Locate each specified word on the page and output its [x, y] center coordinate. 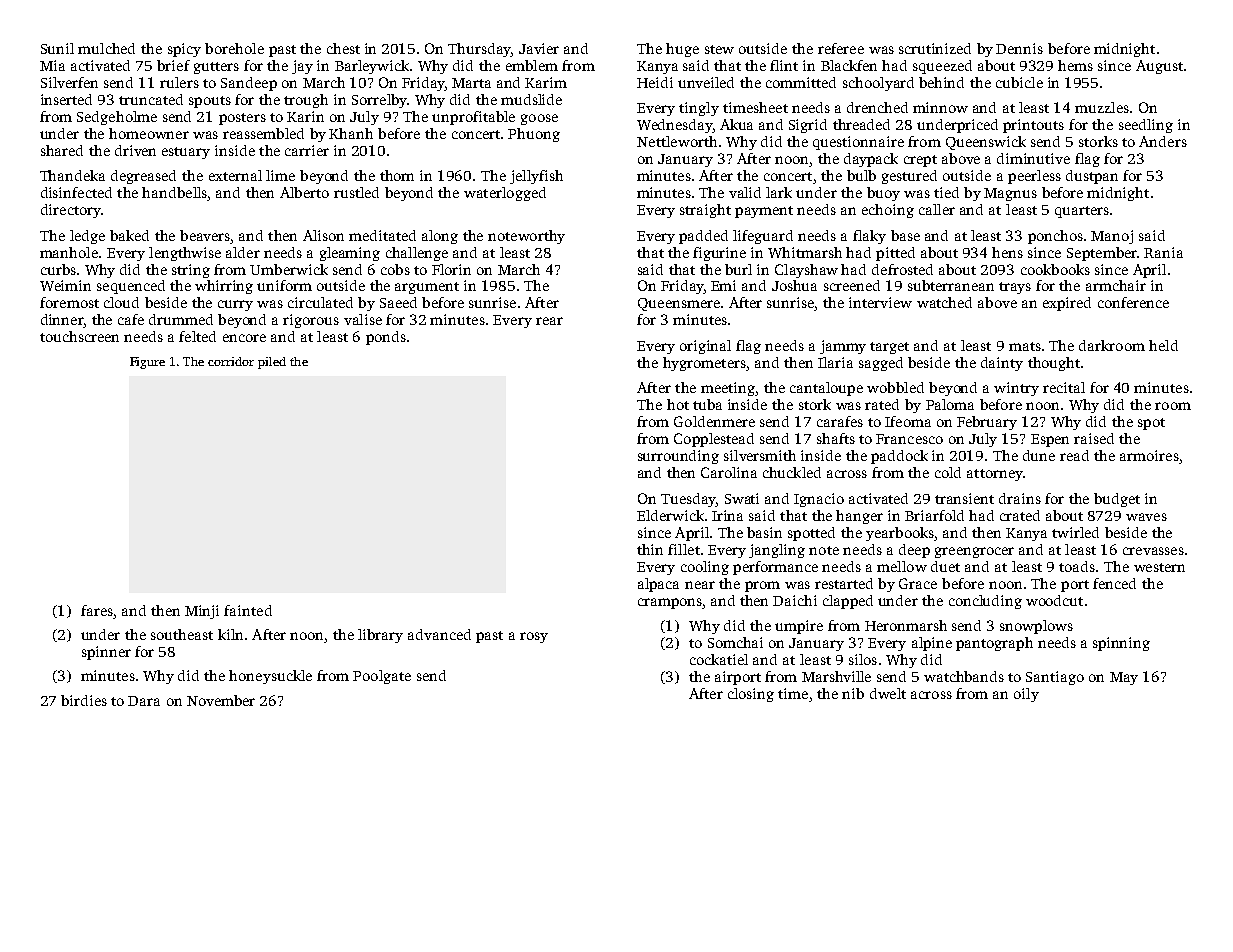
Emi [723, 285]
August [1159, 67]
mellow [902, 566]
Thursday [479, 50]
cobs [395, 269]
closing [751, 695]
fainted [248, 610]
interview [880, 302]
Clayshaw [806, 271]
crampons [670, 603]
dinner [62, 321]
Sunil [57, 48]
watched [944, 302]
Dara [144, 701]
